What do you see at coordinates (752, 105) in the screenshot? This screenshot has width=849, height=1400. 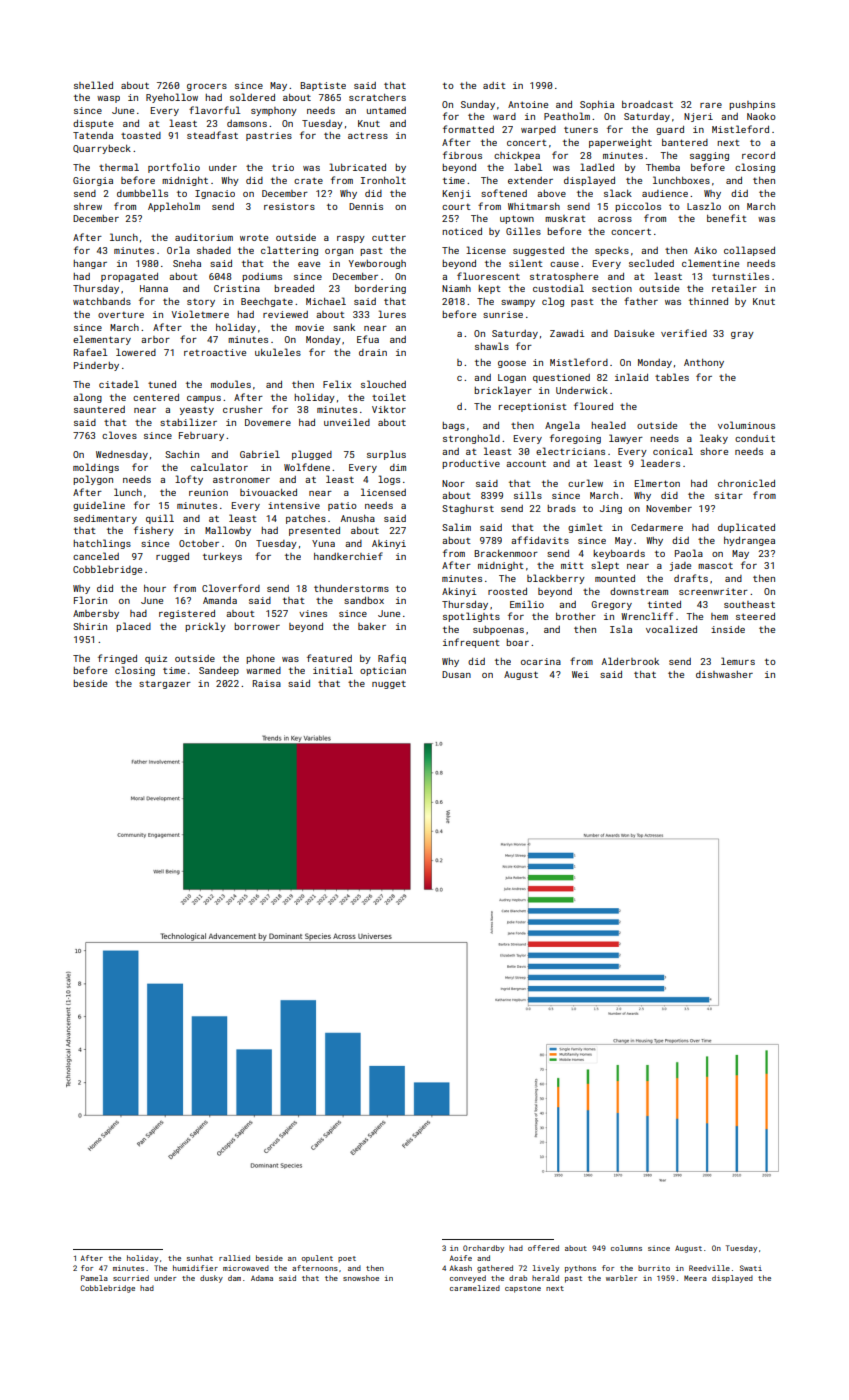 I see `pushpins` at bounding box center [752, 105].
